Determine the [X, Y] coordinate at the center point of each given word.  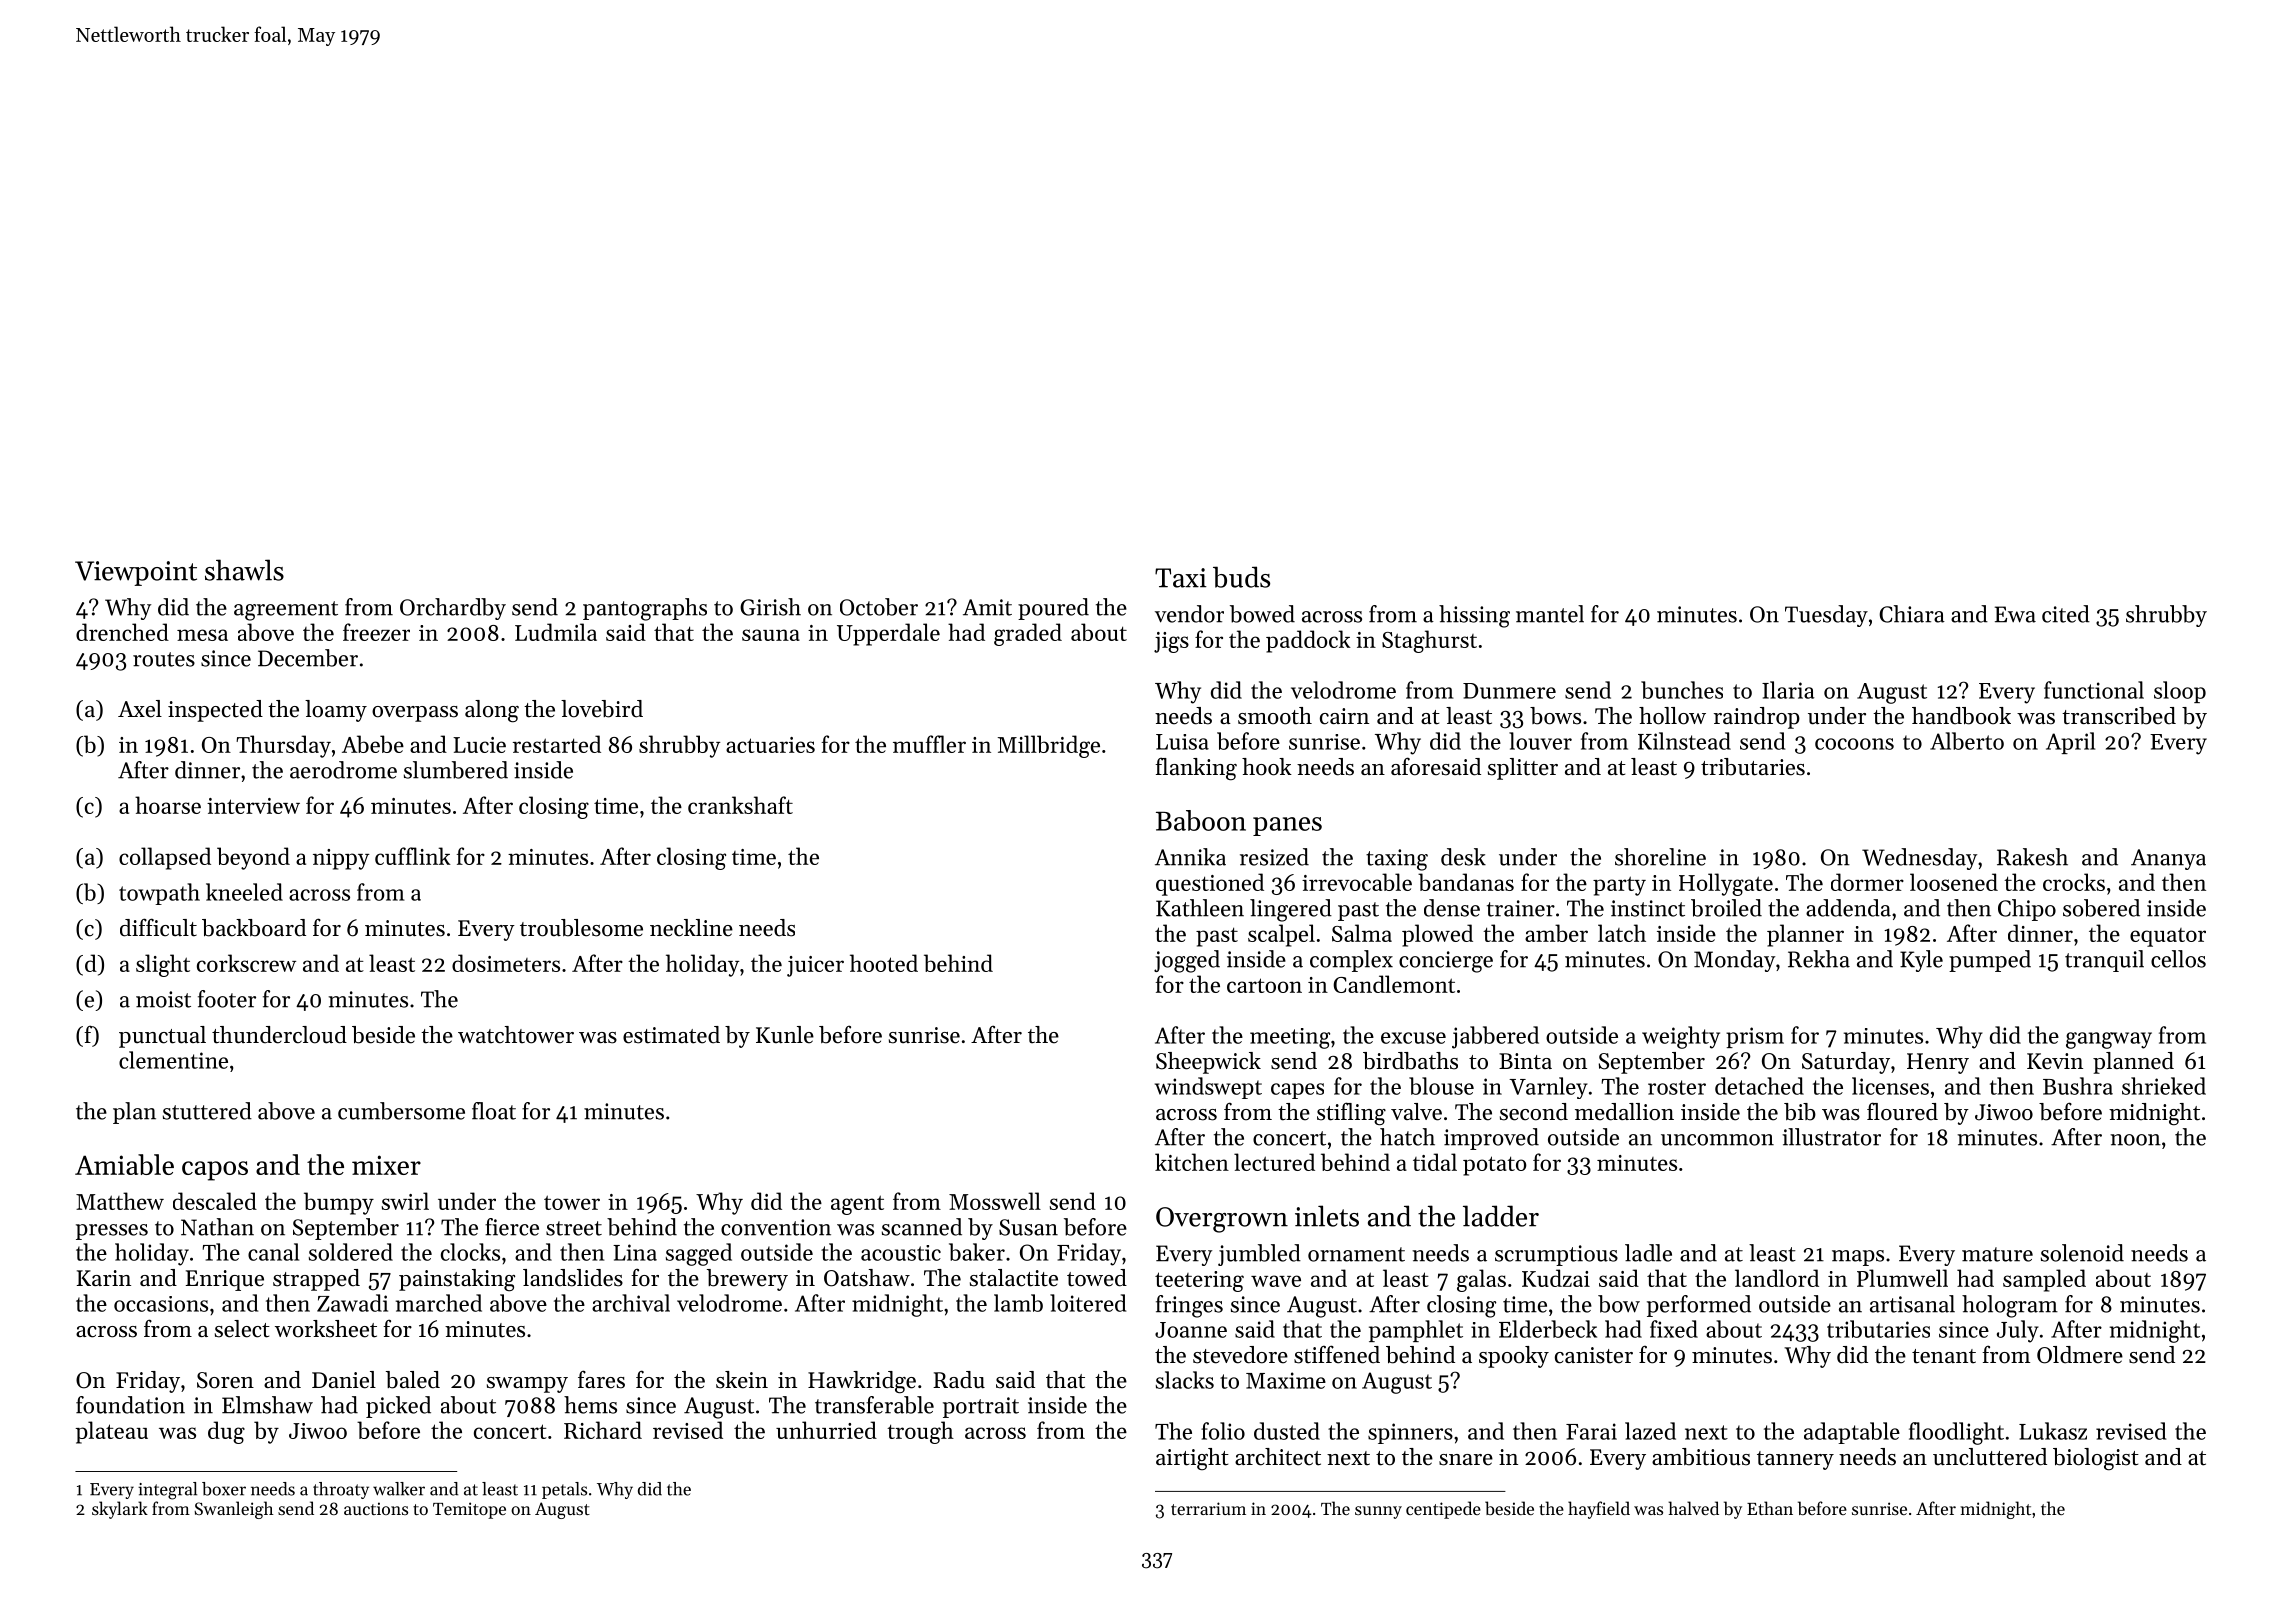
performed [1699, 1306]
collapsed [165, 858]
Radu [959, 1380]
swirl [405, 1201]
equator [2168, 937]
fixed [1674, 1329]
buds [1241, 577]
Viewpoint [136, 573]
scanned [922, 1227]
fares [601, 1379]
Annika [1190, 857]
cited [2066, 614]
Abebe [373, 744]
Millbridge [1049, 746]
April [2070, 743]
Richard [603, 1430]
